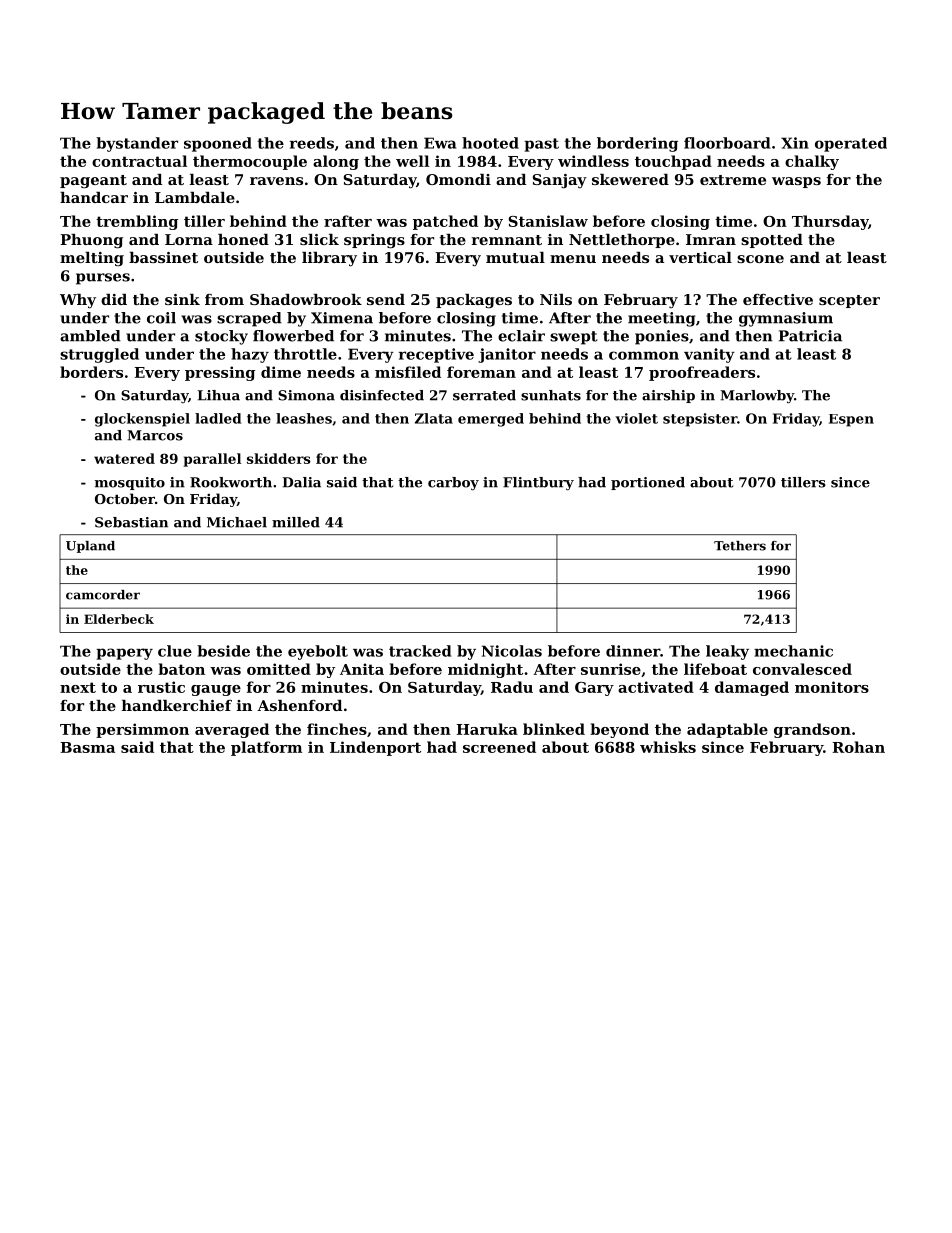 This image has height=1233, width=952. What do you see at coordinates (648, 483) in the image?
I see `portioned` at bounding box center [648, 483].
